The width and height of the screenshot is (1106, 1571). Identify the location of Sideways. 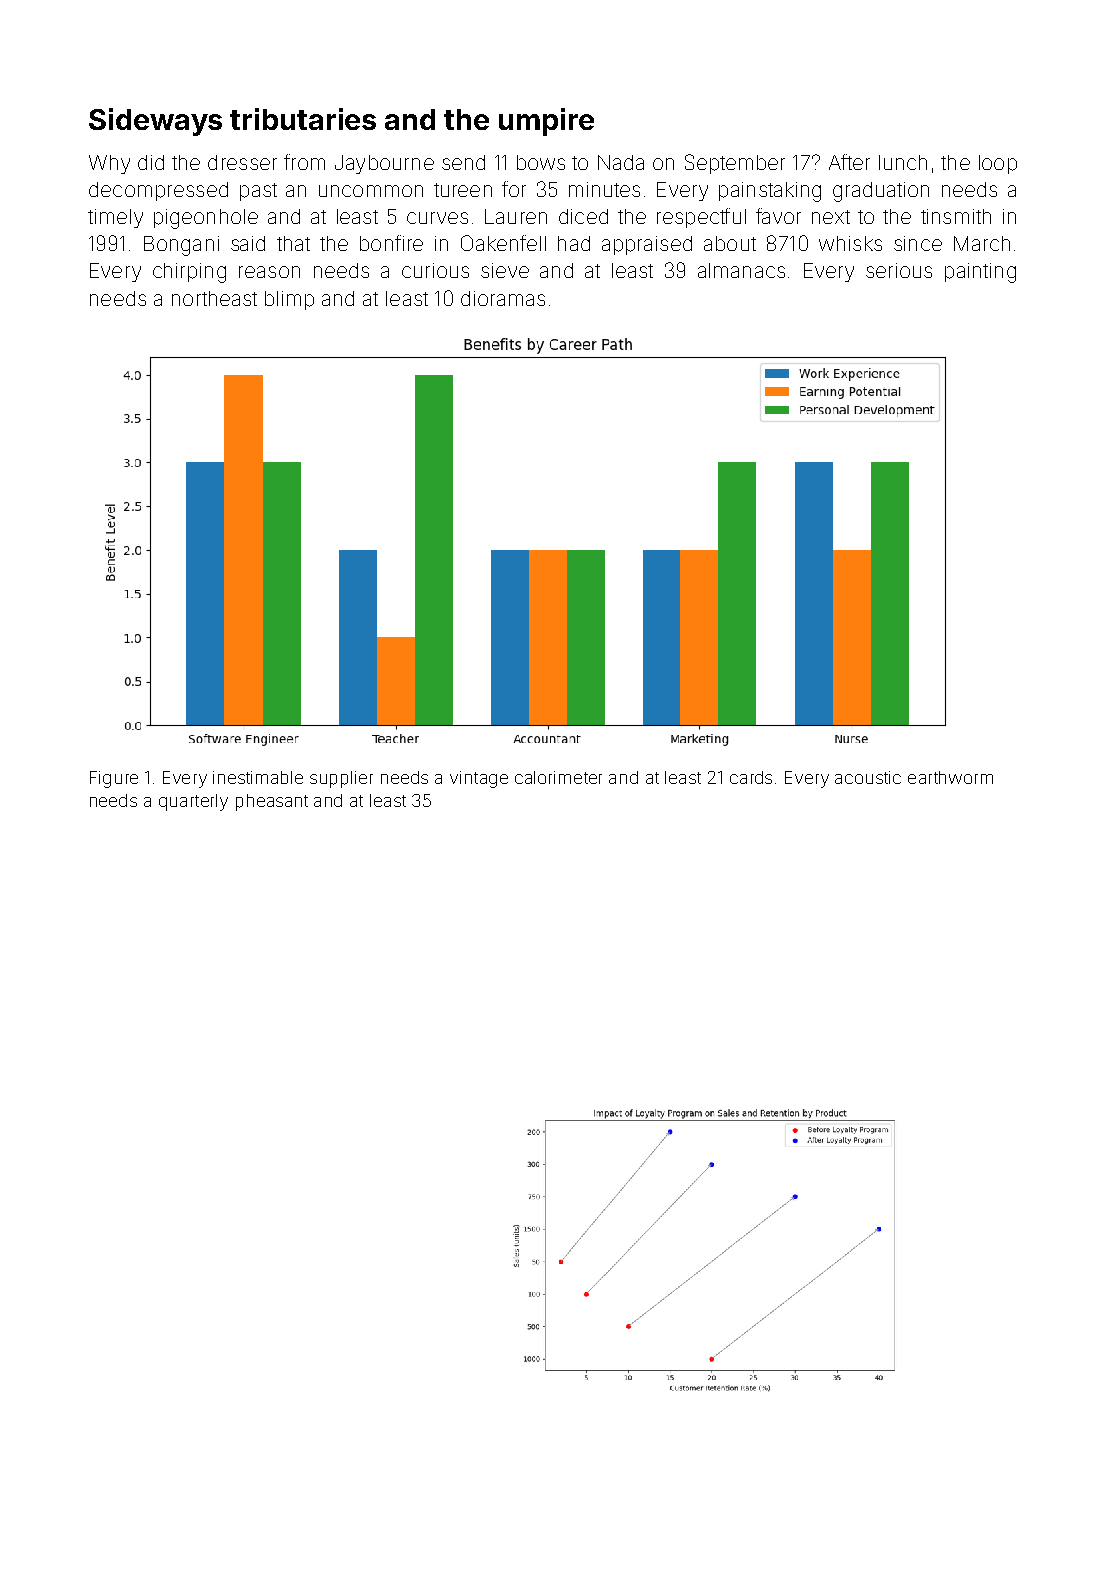
(155, 122).
